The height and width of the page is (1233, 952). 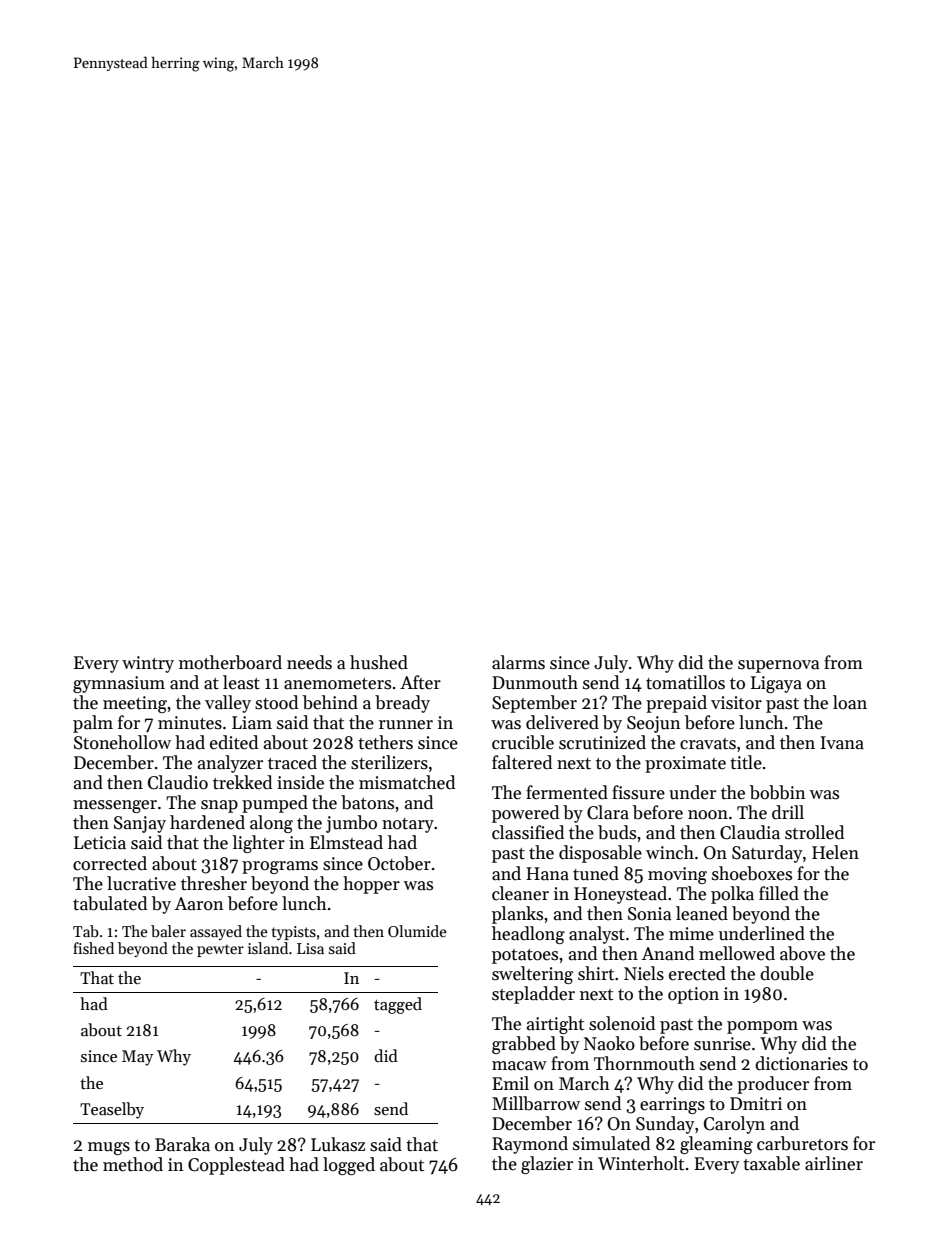 I want to click on macaw, so click(x=519, y=1066).
